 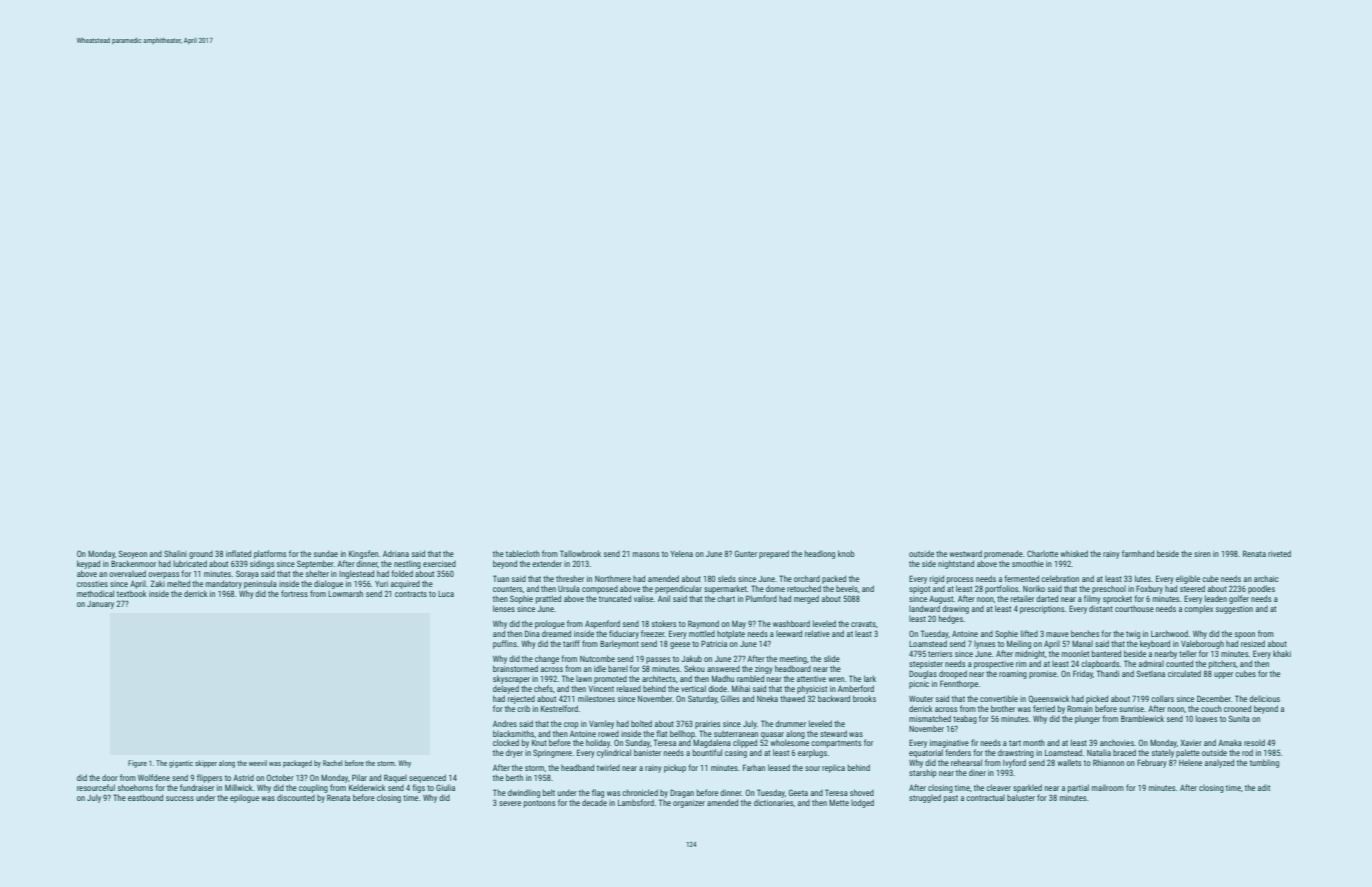 What do you see at coordinates (974, 742) in the screenshot?
I see `fir` at bounding box center [974, 742].
